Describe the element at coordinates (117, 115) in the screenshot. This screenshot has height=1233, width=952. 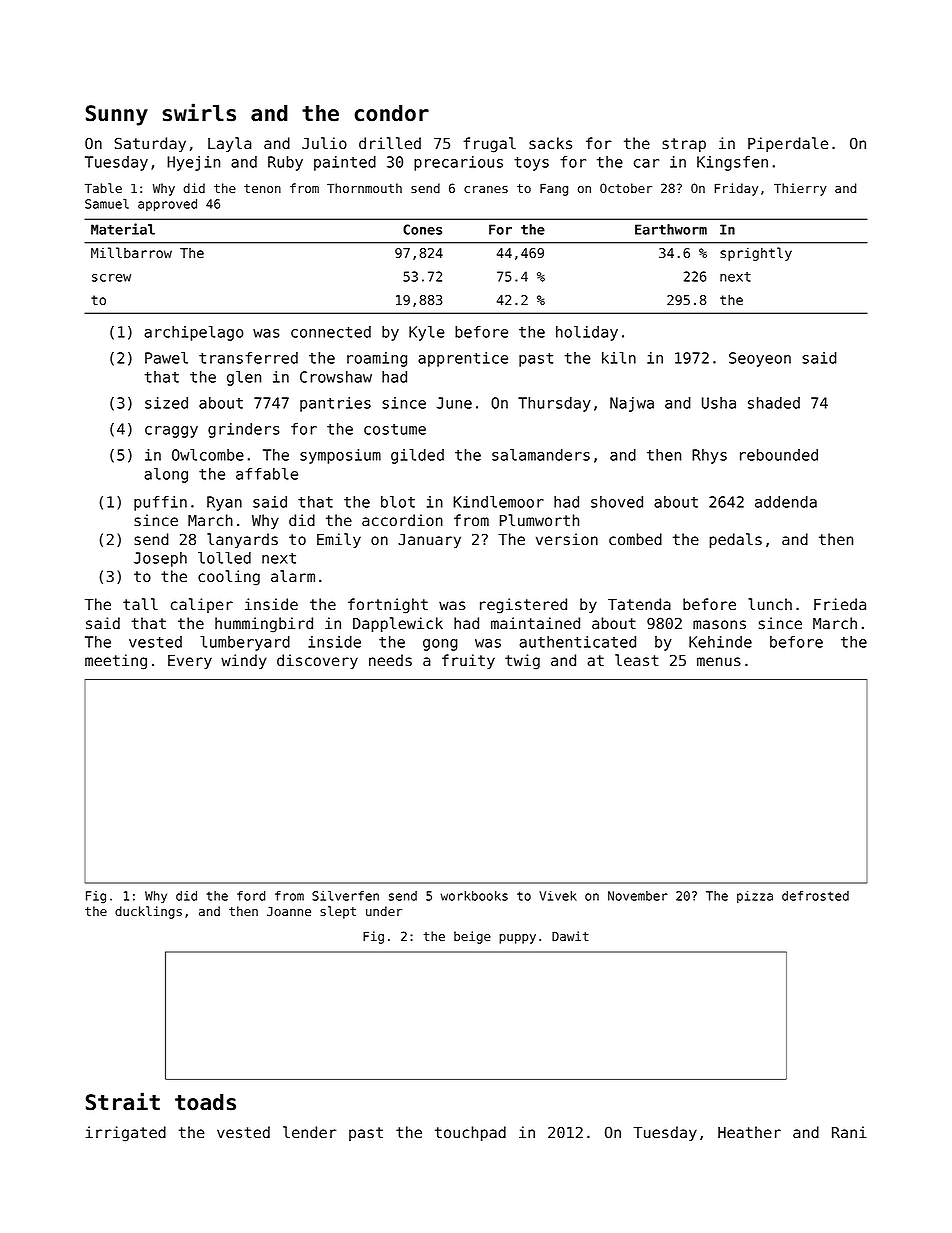
I see `Sunny` at that location.
